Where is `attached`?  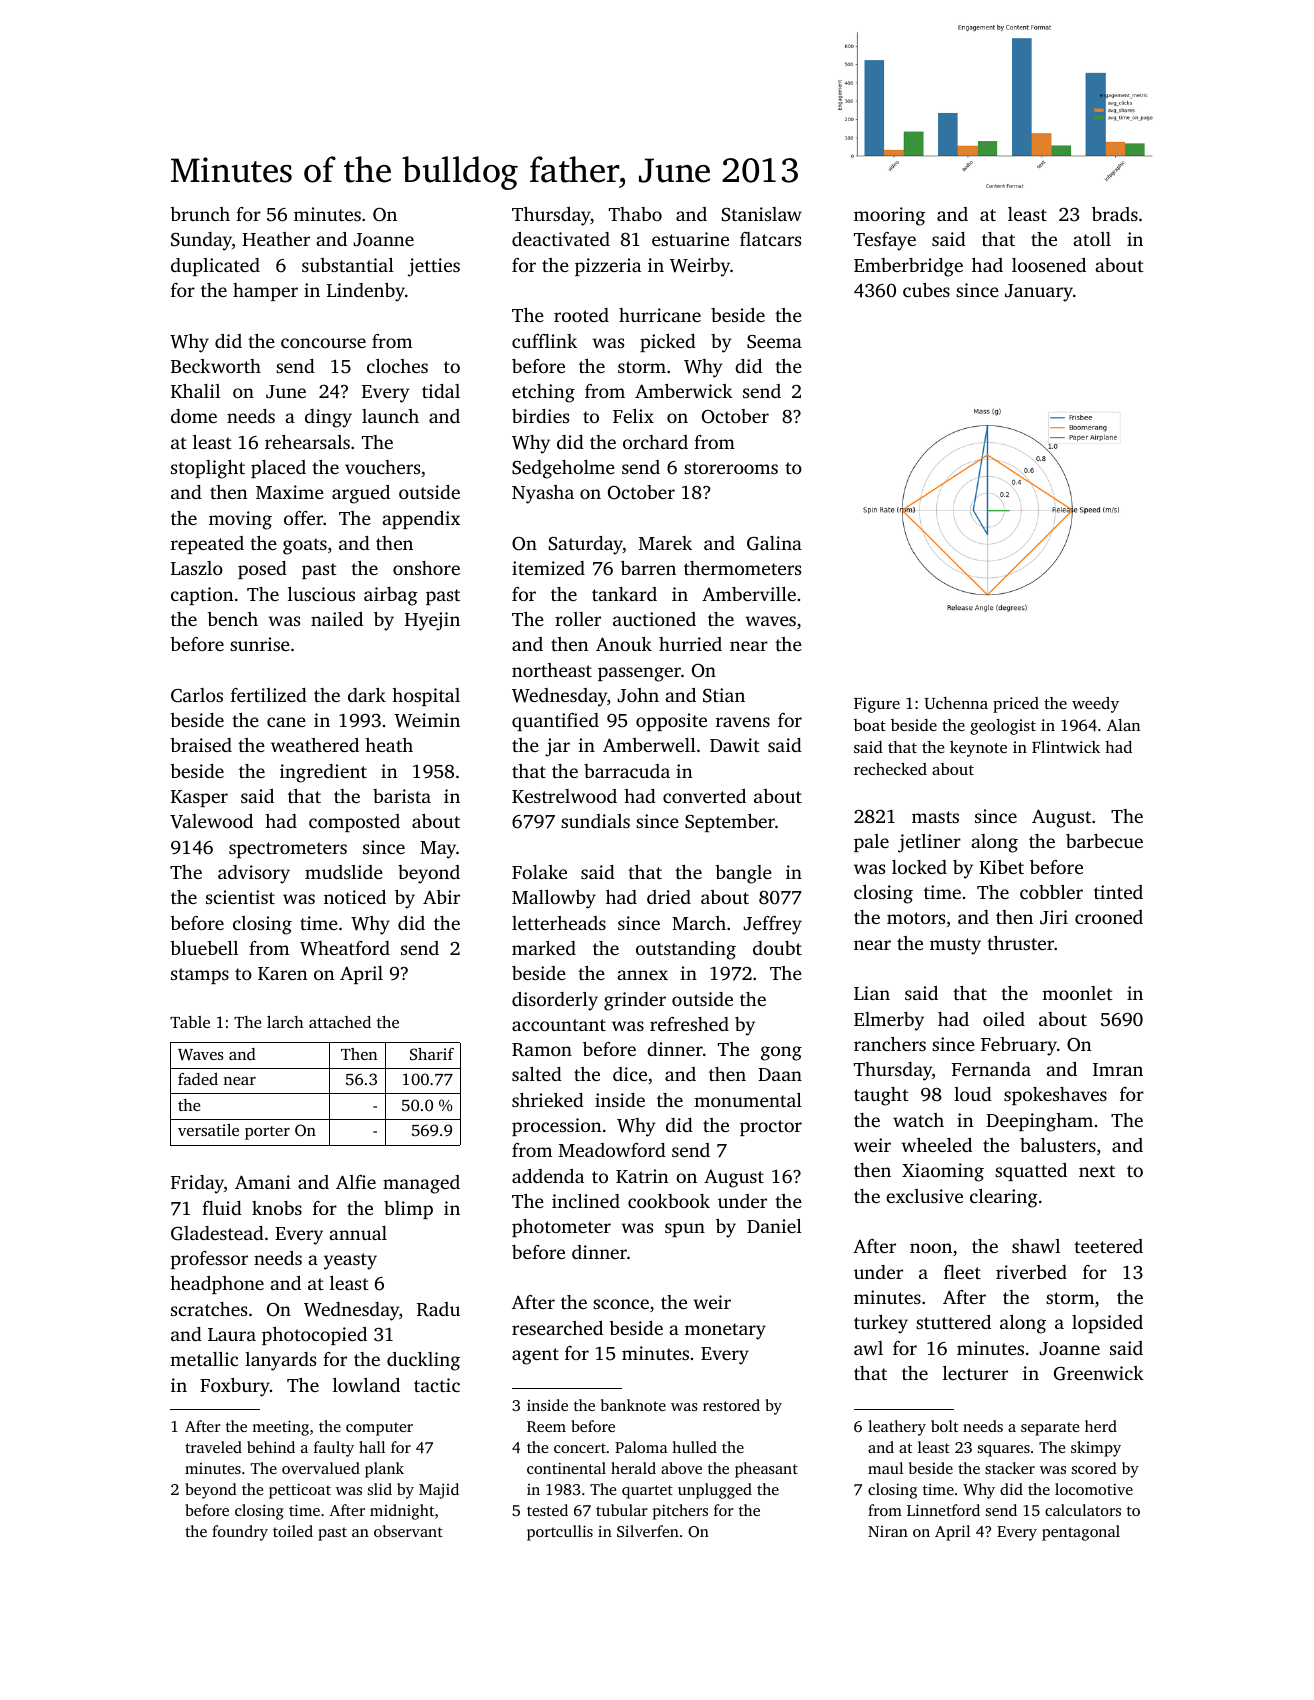
attached is located at coordinates (340, 1022).
